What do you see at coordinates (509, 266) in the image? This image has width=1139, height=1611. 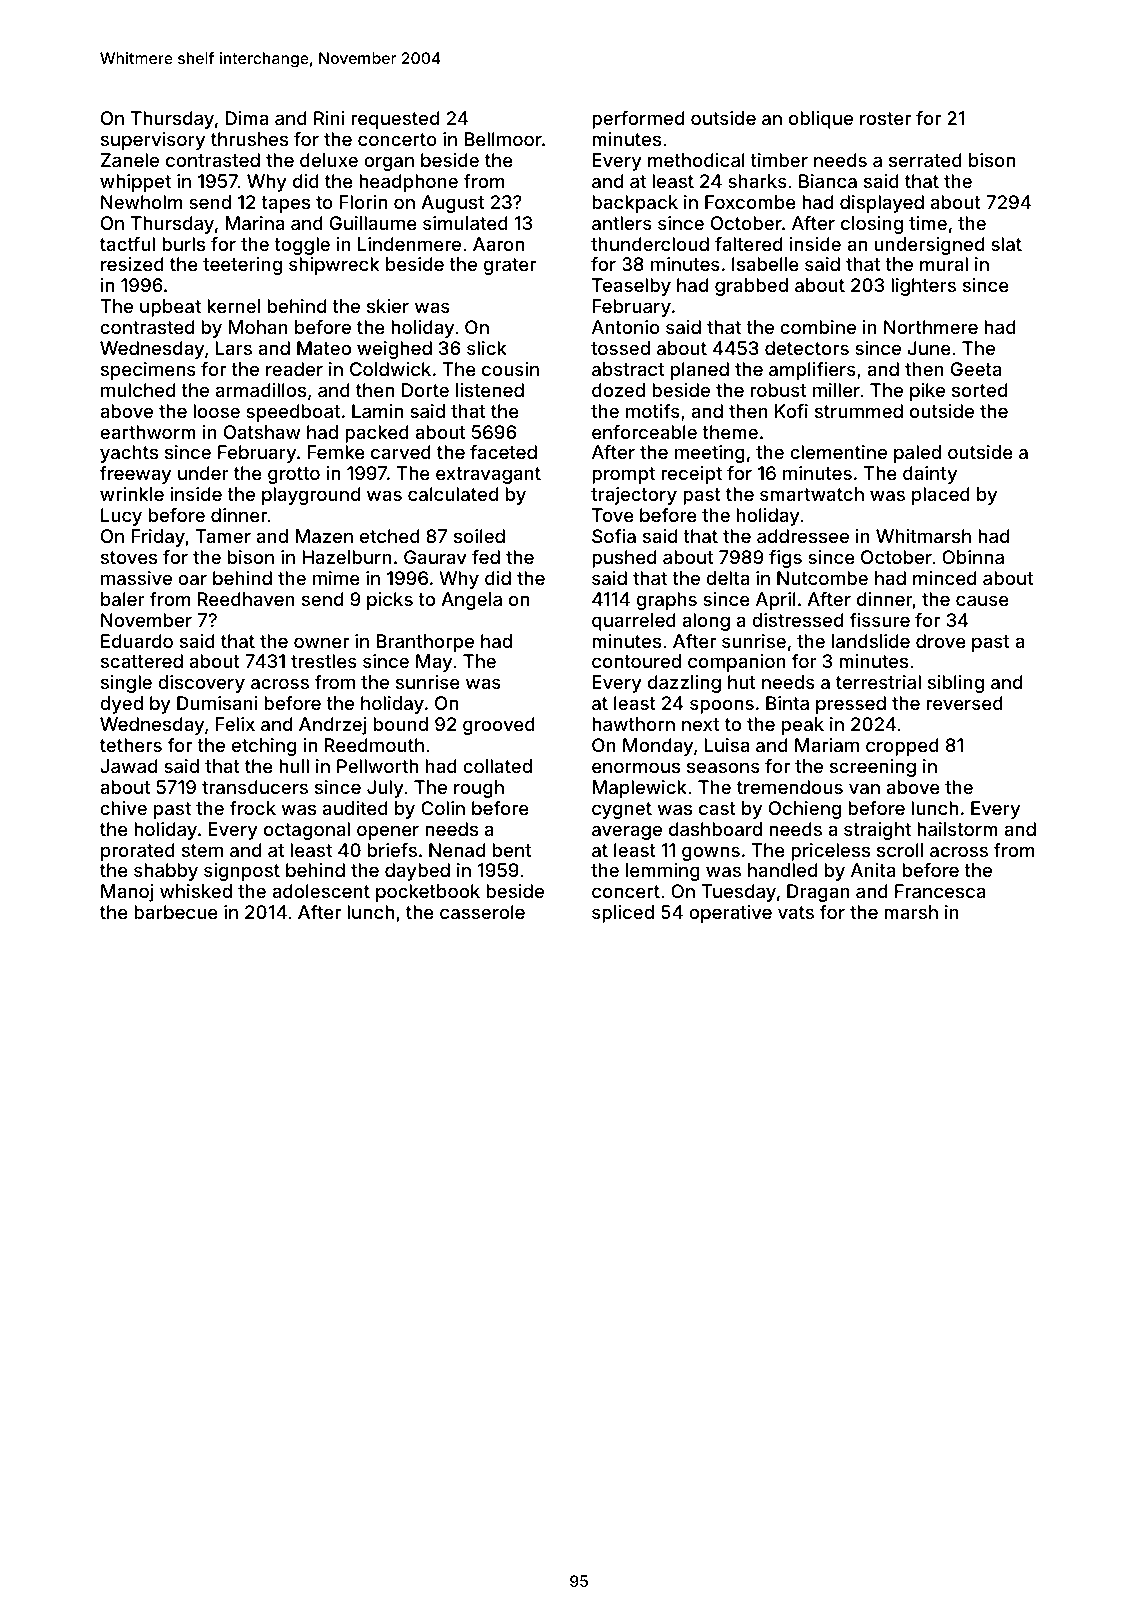 I see `grater` at bounding box center [509, 266].
